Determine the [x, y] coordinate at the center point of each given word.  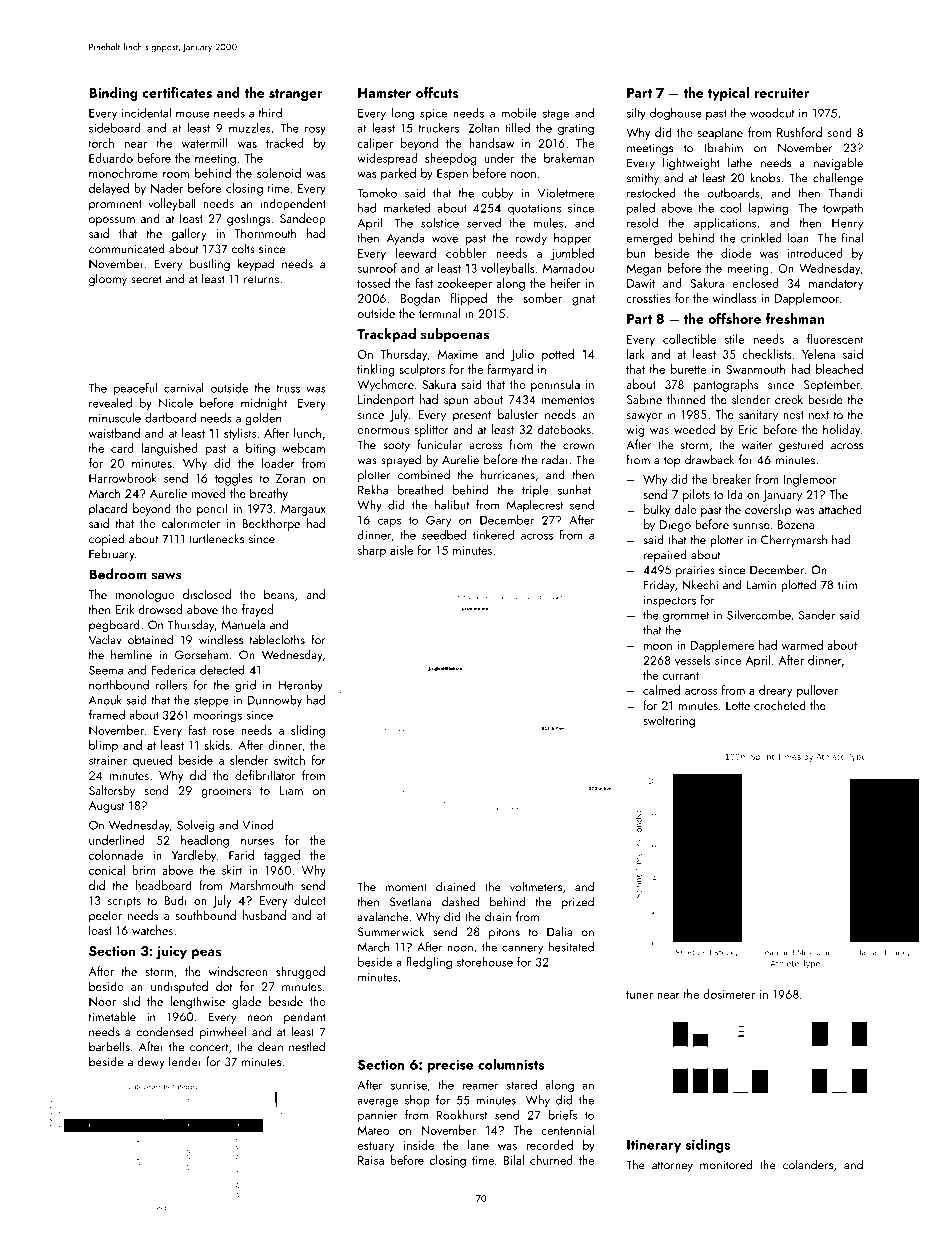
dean [270, 1046]
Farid [241, 855]
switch [289, 760]
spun [456, 402]
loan [798, 238]
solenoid [279, 173]
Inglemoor [809, 480]
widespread [387, 159]
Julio [522, 355]
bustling [210, 264]
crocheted [780, 705]
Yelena [818, 354]
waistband [114, 433]
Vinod [257, 825]
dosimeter [729, 994]
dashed [460, 901]
